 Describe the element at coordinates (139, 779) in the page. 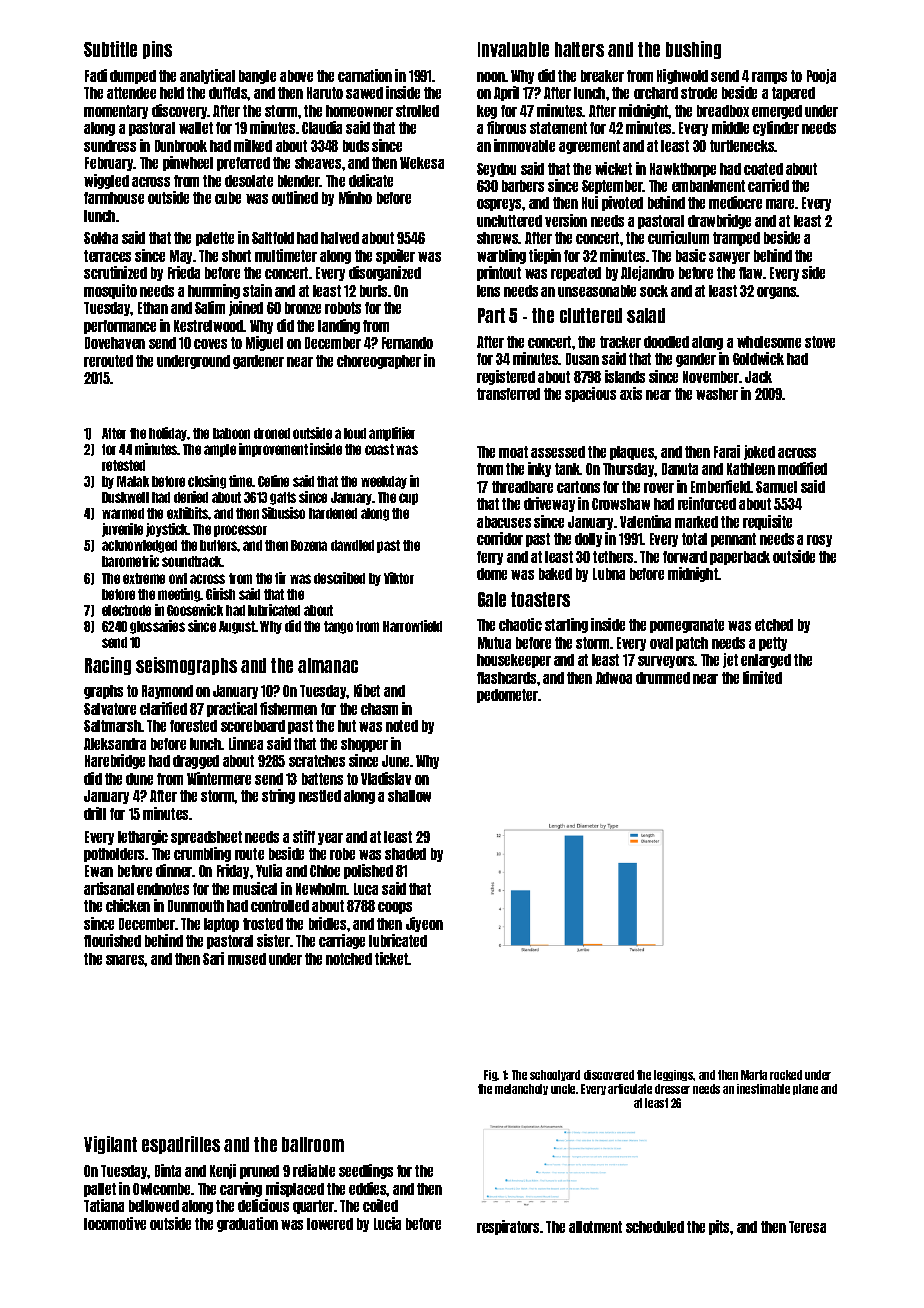

I see `dune` at that location.
